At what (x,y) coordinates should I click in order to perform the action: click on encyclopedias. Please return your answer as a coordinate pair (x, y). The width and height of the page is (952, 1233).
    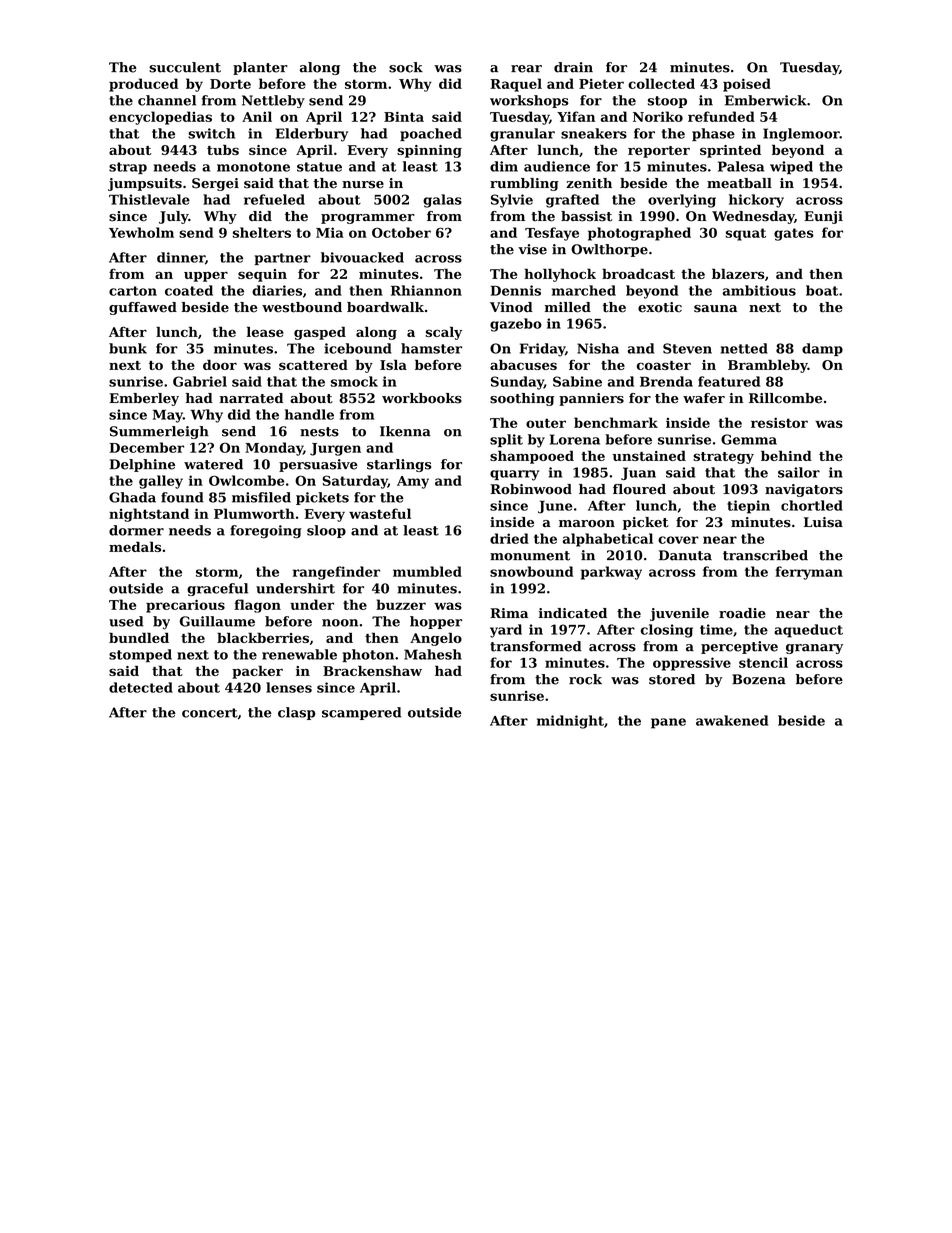
    Looking at the image, I should click on (160, 118).
